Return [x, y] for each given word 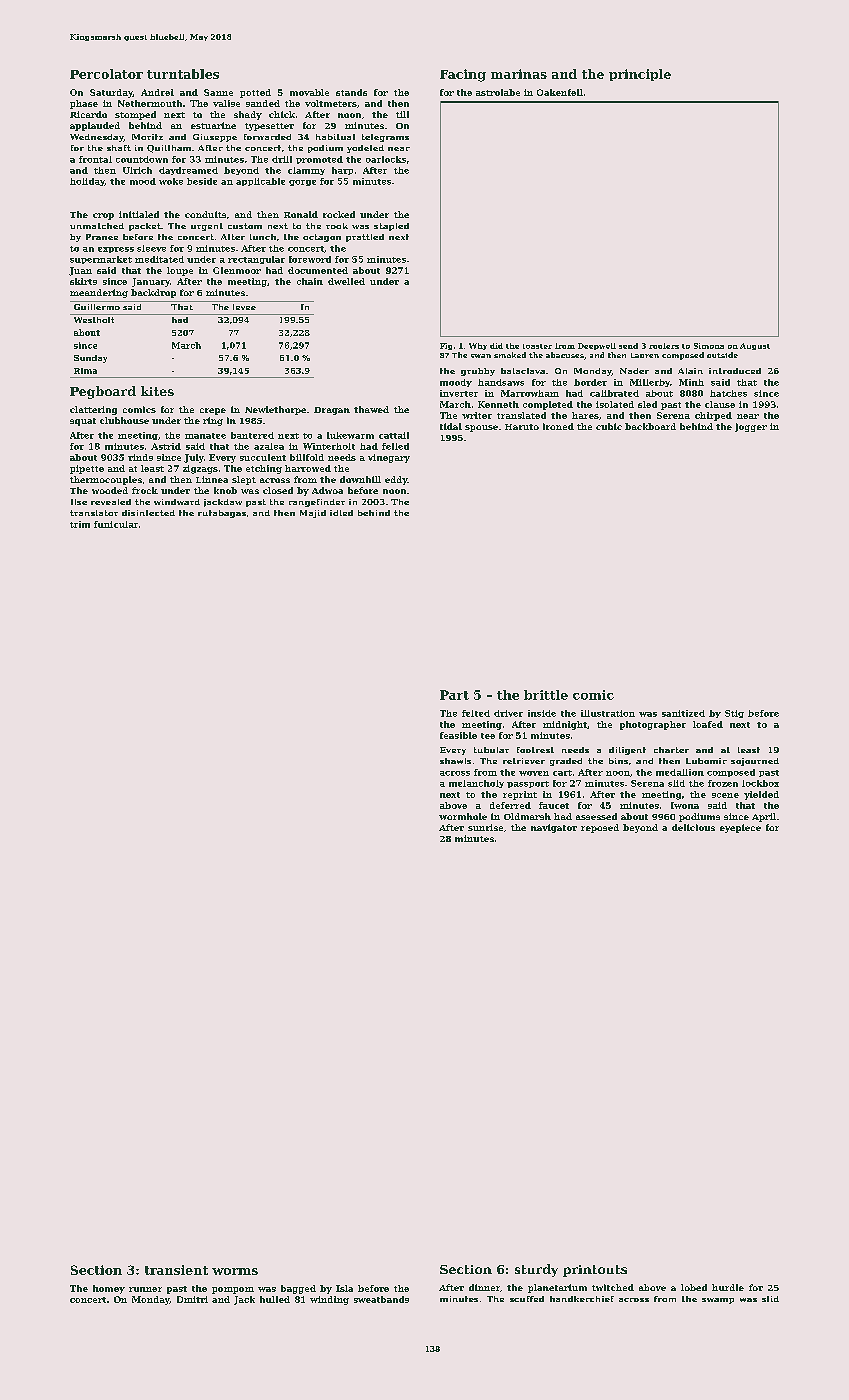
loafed [708, 724]
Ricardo [88, 114]
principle [640, 75]
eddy [396, 480]
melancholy [476, 784]
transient [176, 1270]
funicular [116, 524]
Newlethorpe [275, 410]
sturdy [536, 1270]
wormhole [463, 816]
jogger [751, 427]
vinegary [389, 458]
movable [309, 92]
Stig [734, 714]
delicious [693, 827]
